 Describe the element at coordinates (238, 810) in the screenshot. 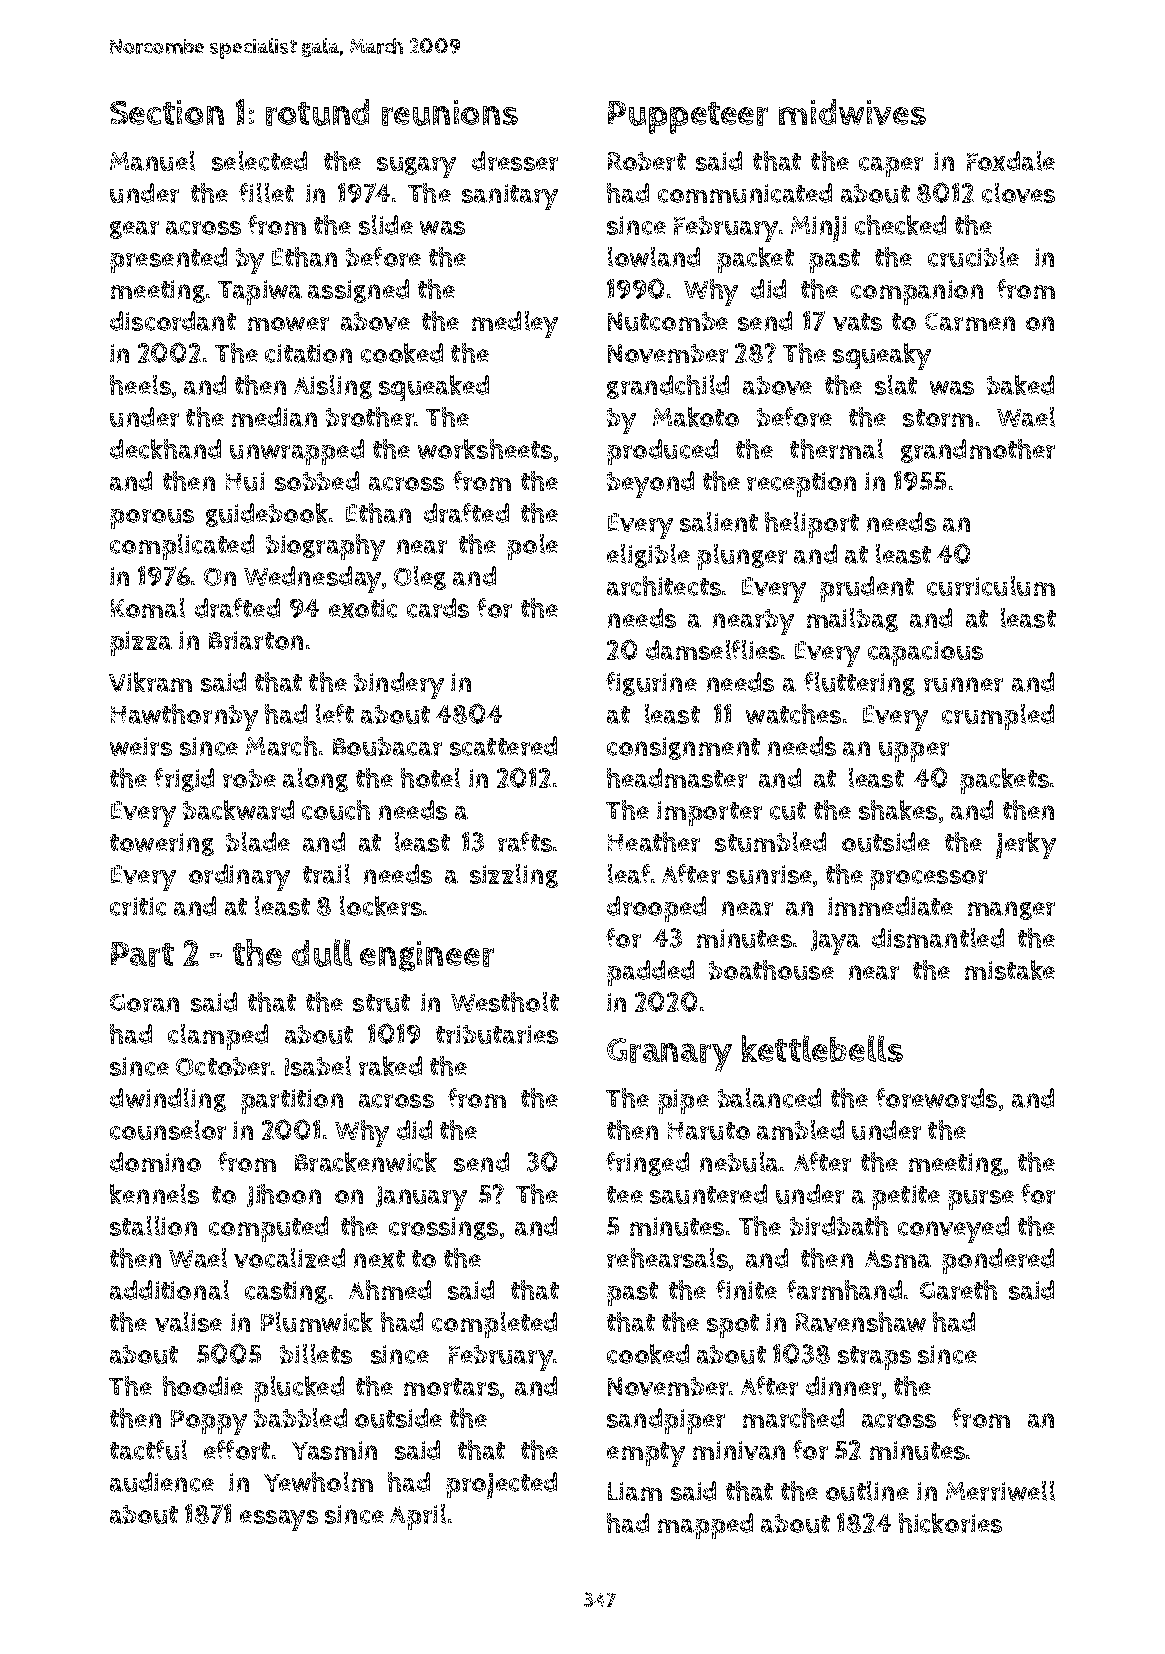

I see `backward` at that location.
